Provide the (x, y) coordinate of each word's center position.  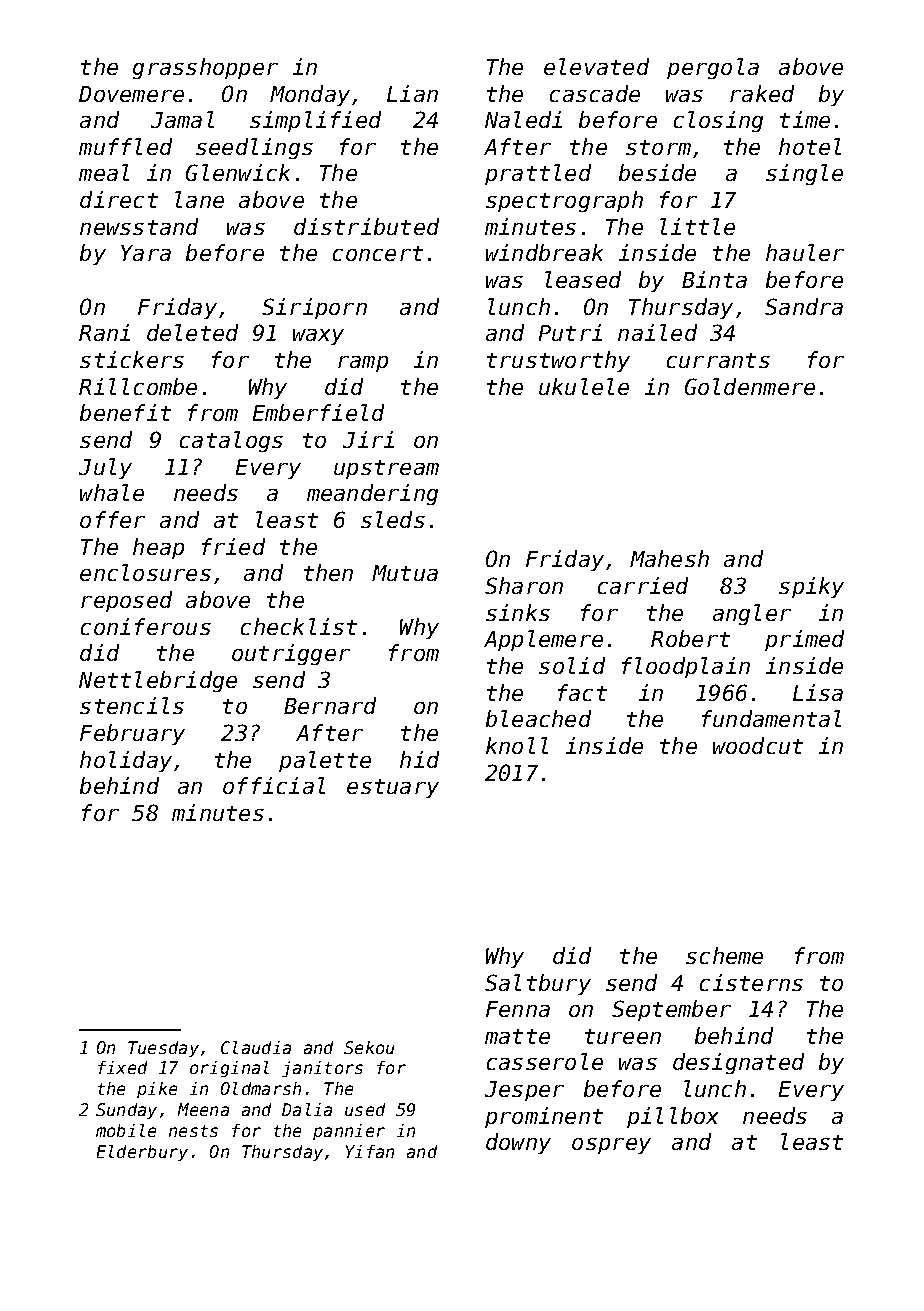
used (365, 1109)
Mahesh (669, 558)
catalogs (231, 441)
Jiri (368, 439)
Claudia (256, 1047)
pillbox (672, 1117)
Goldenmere (750, 386)
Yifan (370, 1151)
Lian (412, 93)
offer (112, 519)
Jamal (182, 119)
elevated (596, 66)
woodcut (758, 745)
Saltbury (538, 984)
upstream (386, 469)
